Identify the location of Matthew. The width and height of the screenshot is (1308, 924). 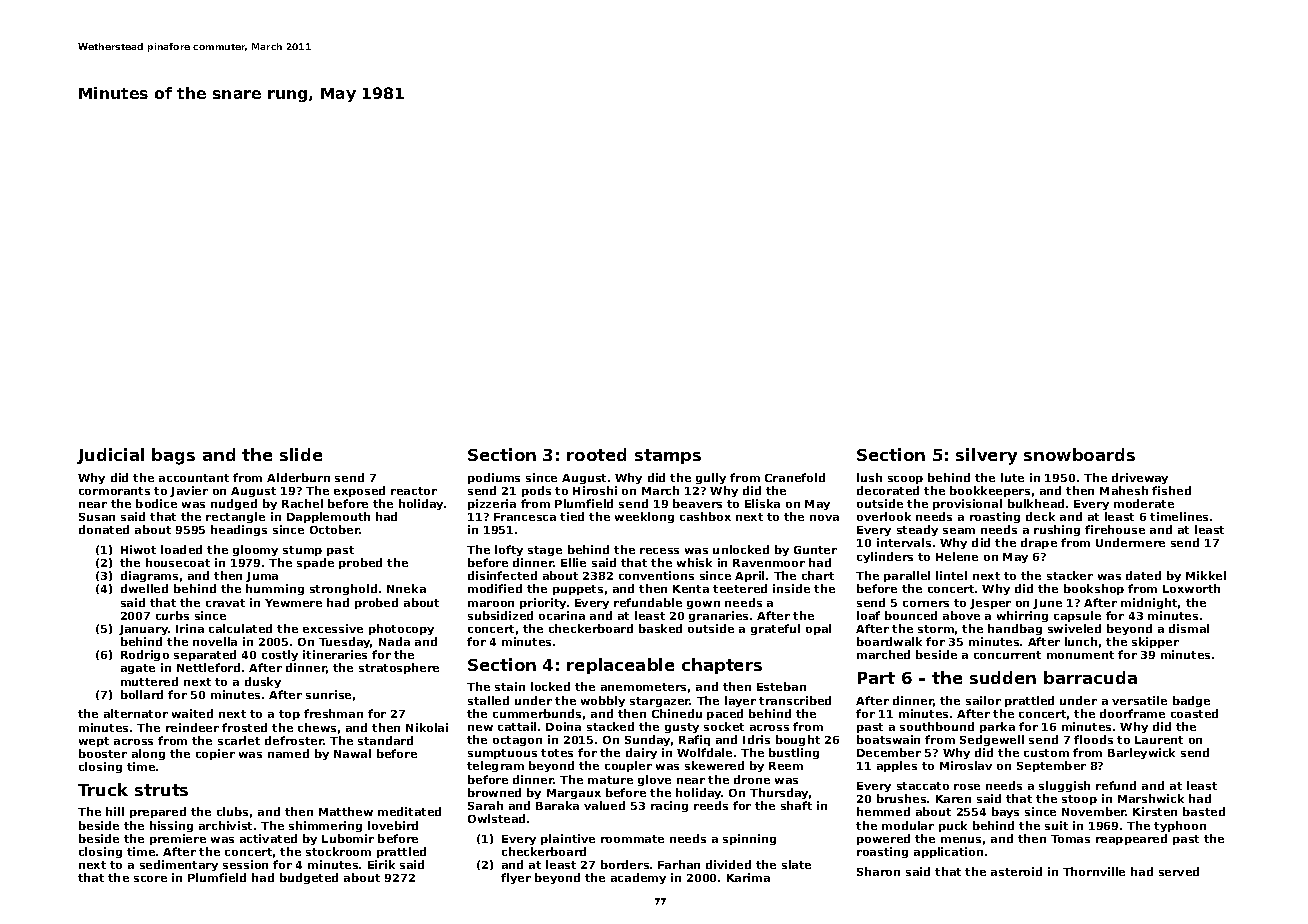
(346, 811).
